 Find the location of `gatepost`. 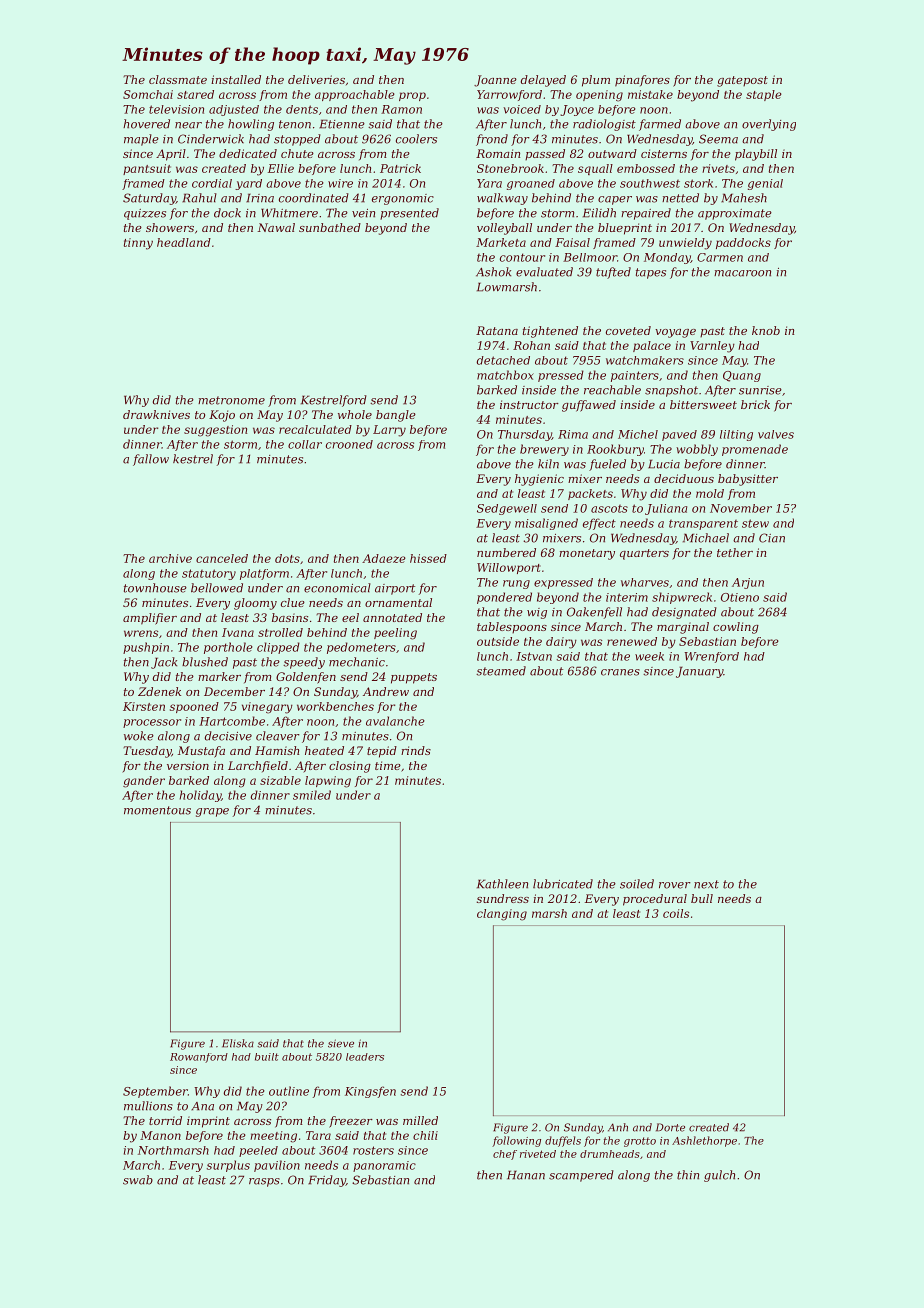

gatepost is located at coordinates (742, 81).
